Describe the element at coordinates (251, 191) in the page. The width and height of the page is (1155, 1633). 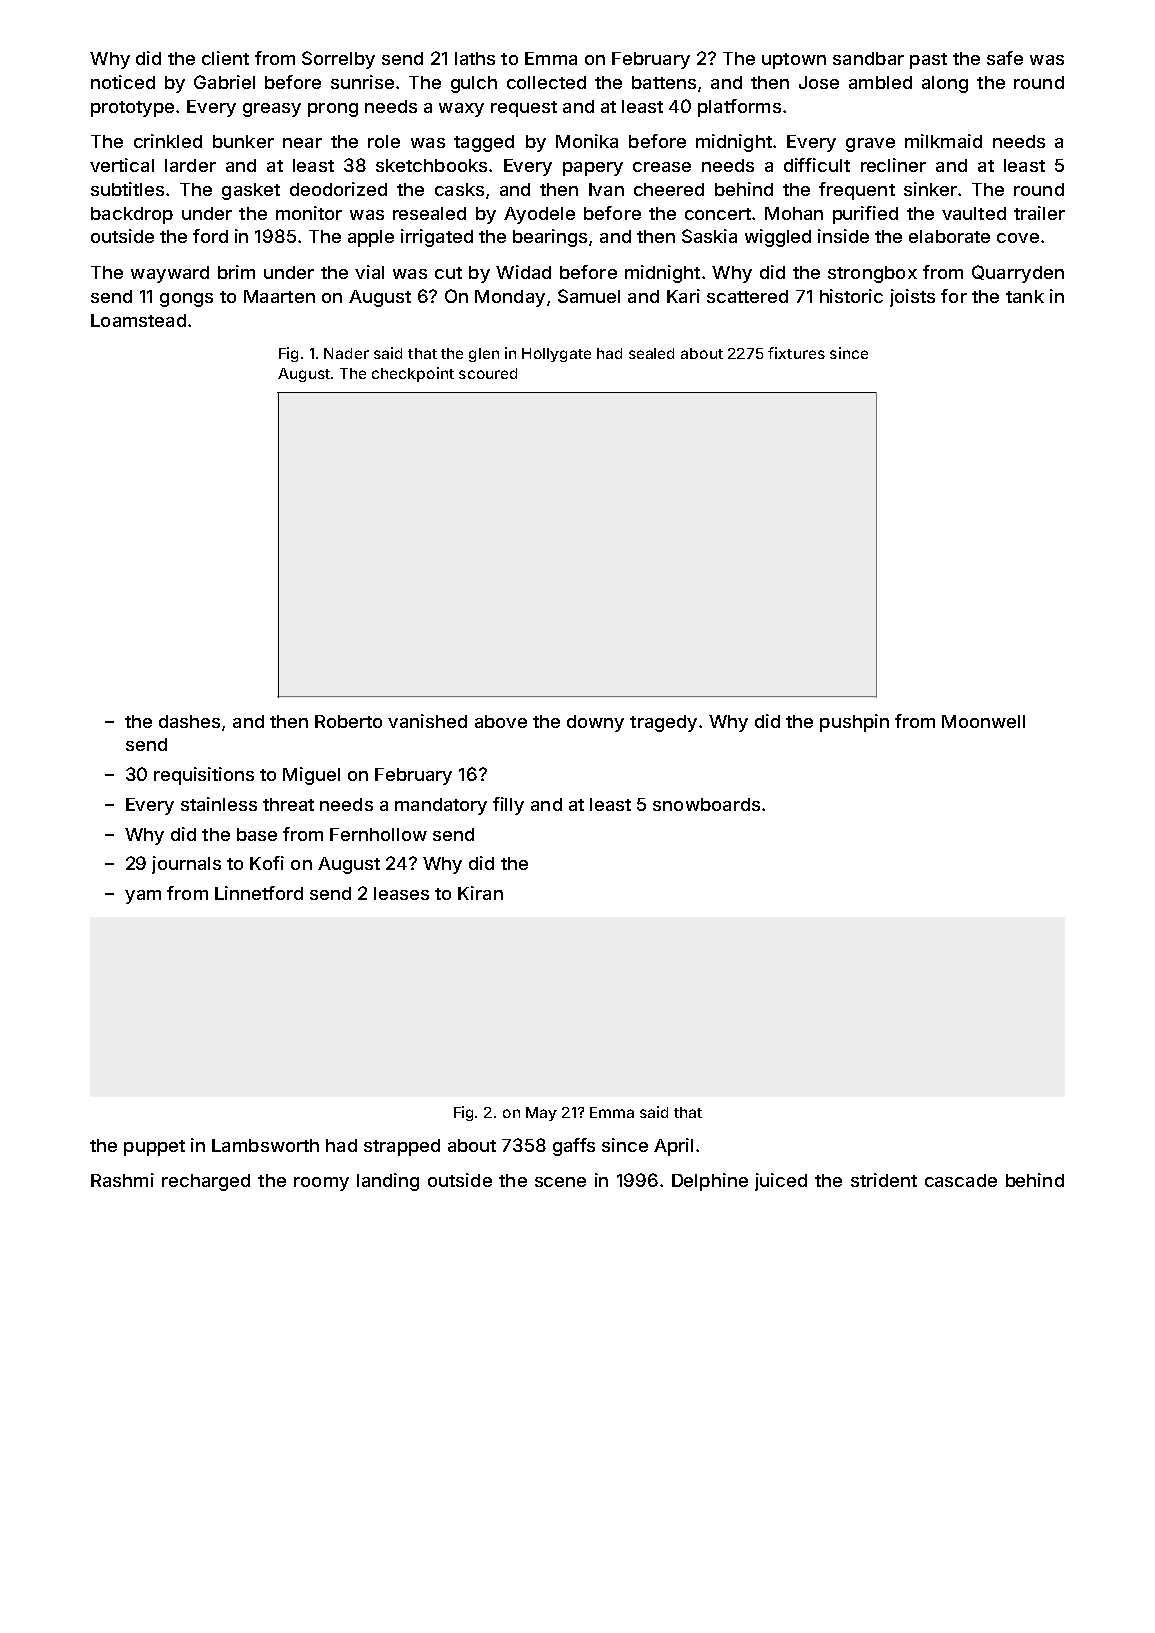
I see `gasket` at that location.
